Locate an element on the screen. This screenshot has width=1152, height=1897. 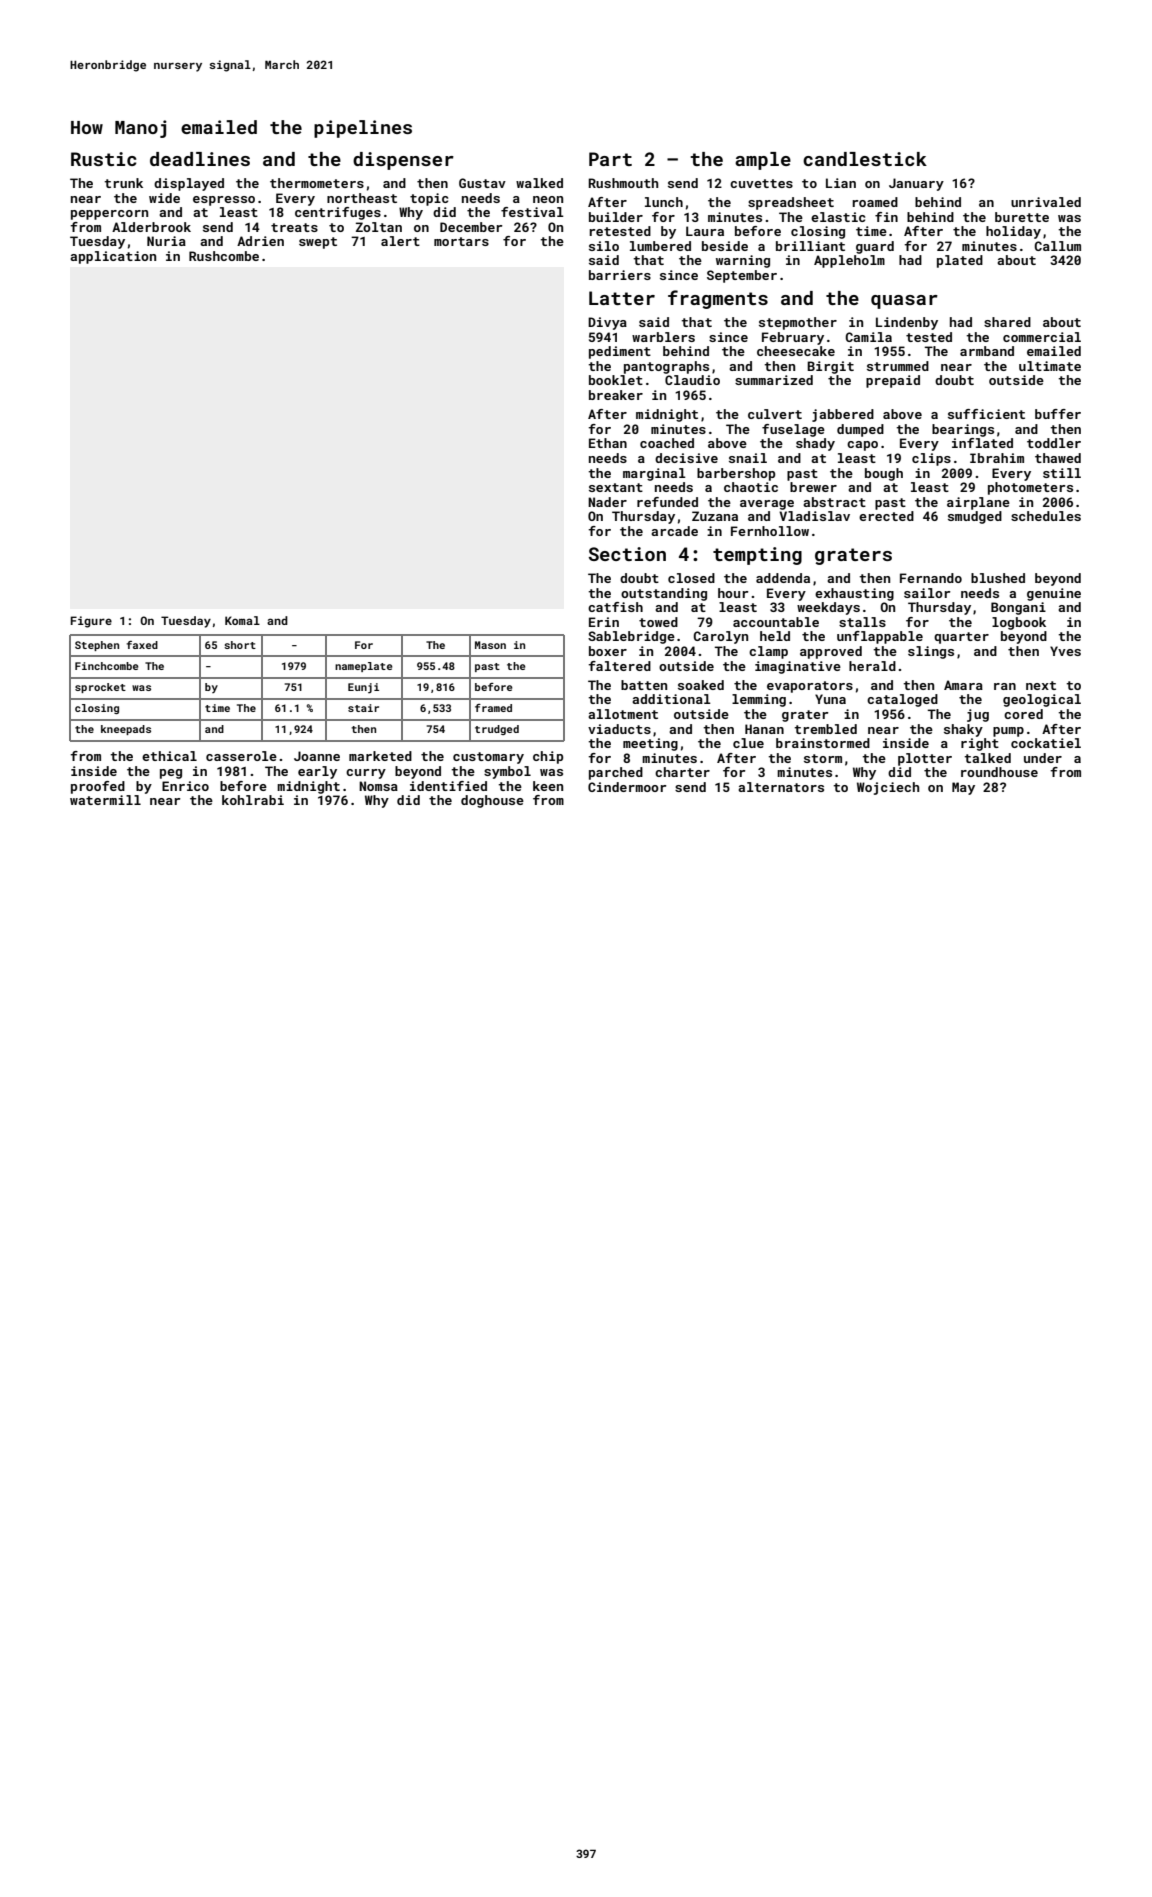
Figure is located at coordinates (91, 622).
